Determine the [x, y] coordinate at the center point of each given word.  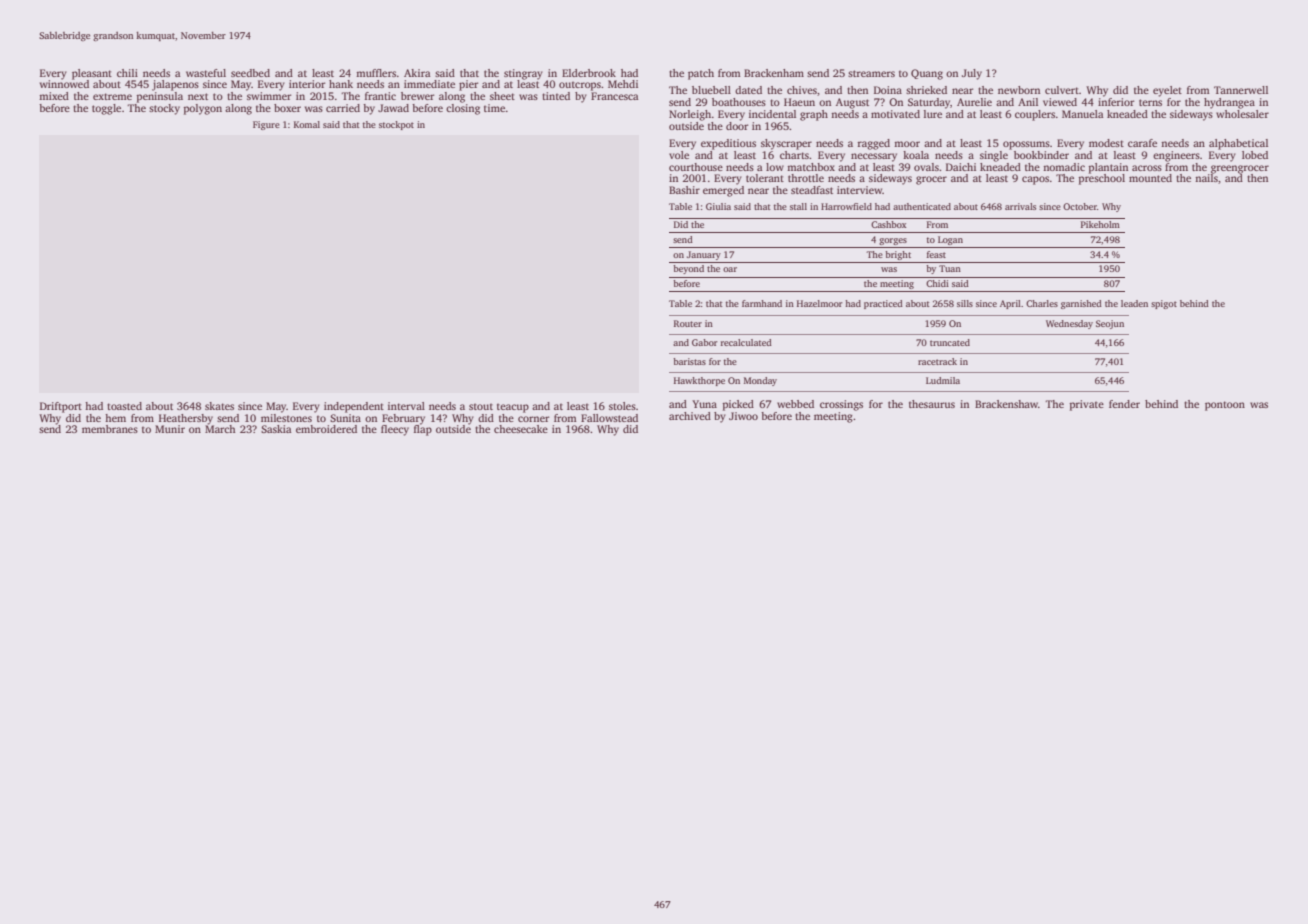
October [1080, 206]
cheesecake [521, 429]
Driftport [61, 407]
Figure [266, 125]
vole [679, 155]
